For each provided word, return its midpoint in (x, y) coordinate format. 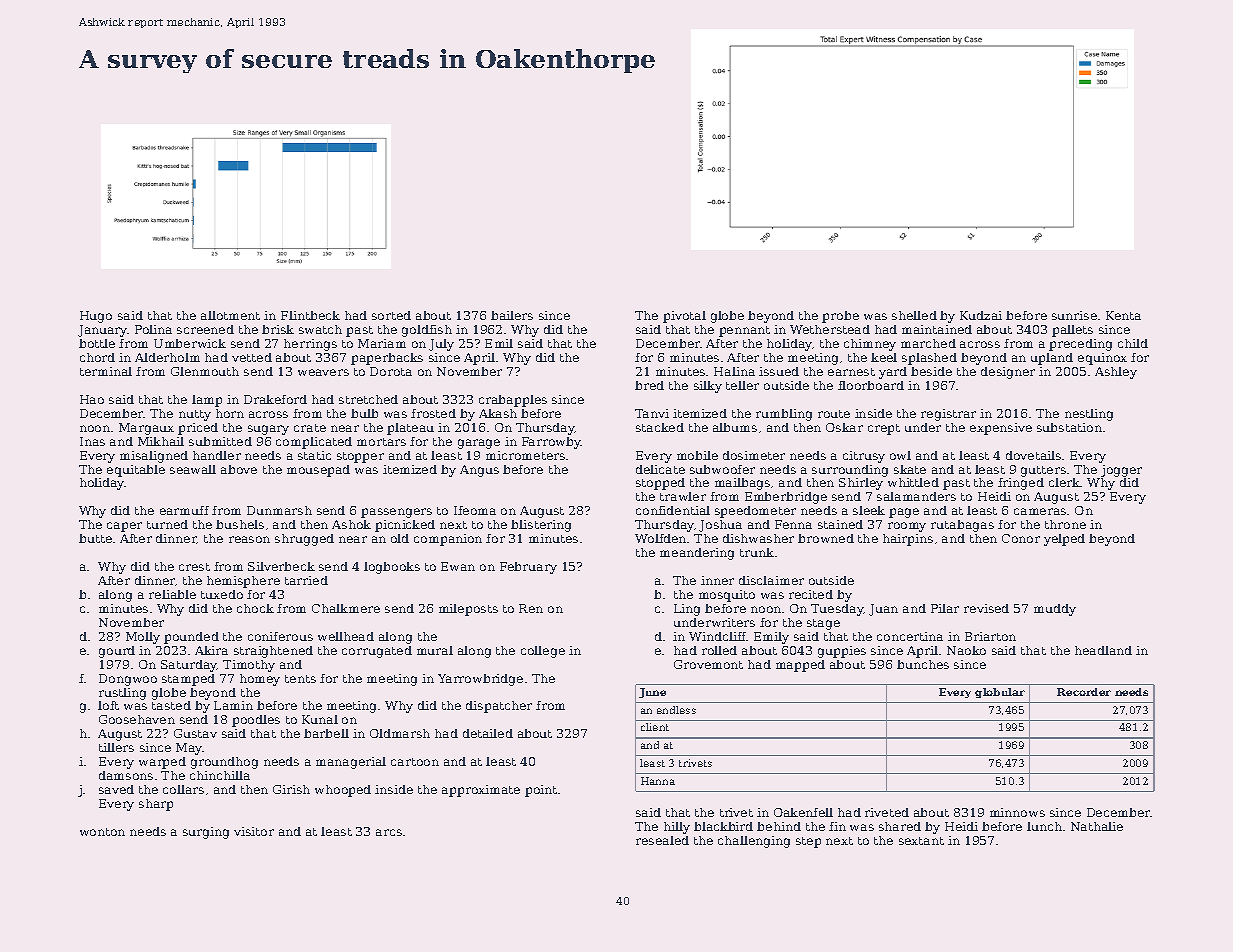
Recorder (1084, 692)
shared (900, 826)
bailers (512, 315)
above (239, 469)
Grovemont (708, 664)
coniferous (280, 636)
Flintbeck (310, 315)
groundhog (224, 763)
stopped (660, 484)
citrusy (864, 457)
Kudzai (981, 315)
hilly (677, 828)
